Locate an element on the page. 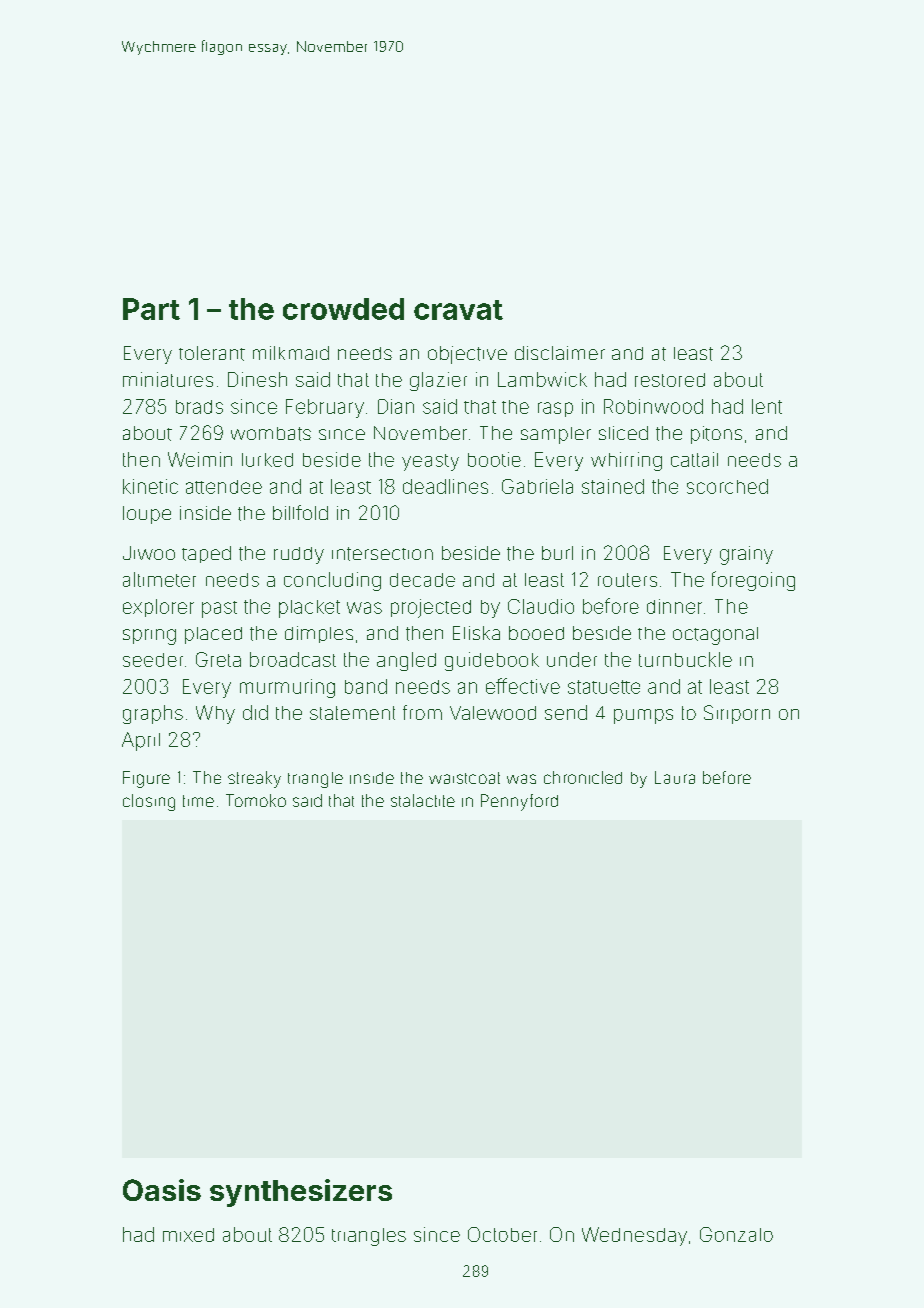 The width and height of the image is (924, 1308). routers is located at coordinates (627, 580).
